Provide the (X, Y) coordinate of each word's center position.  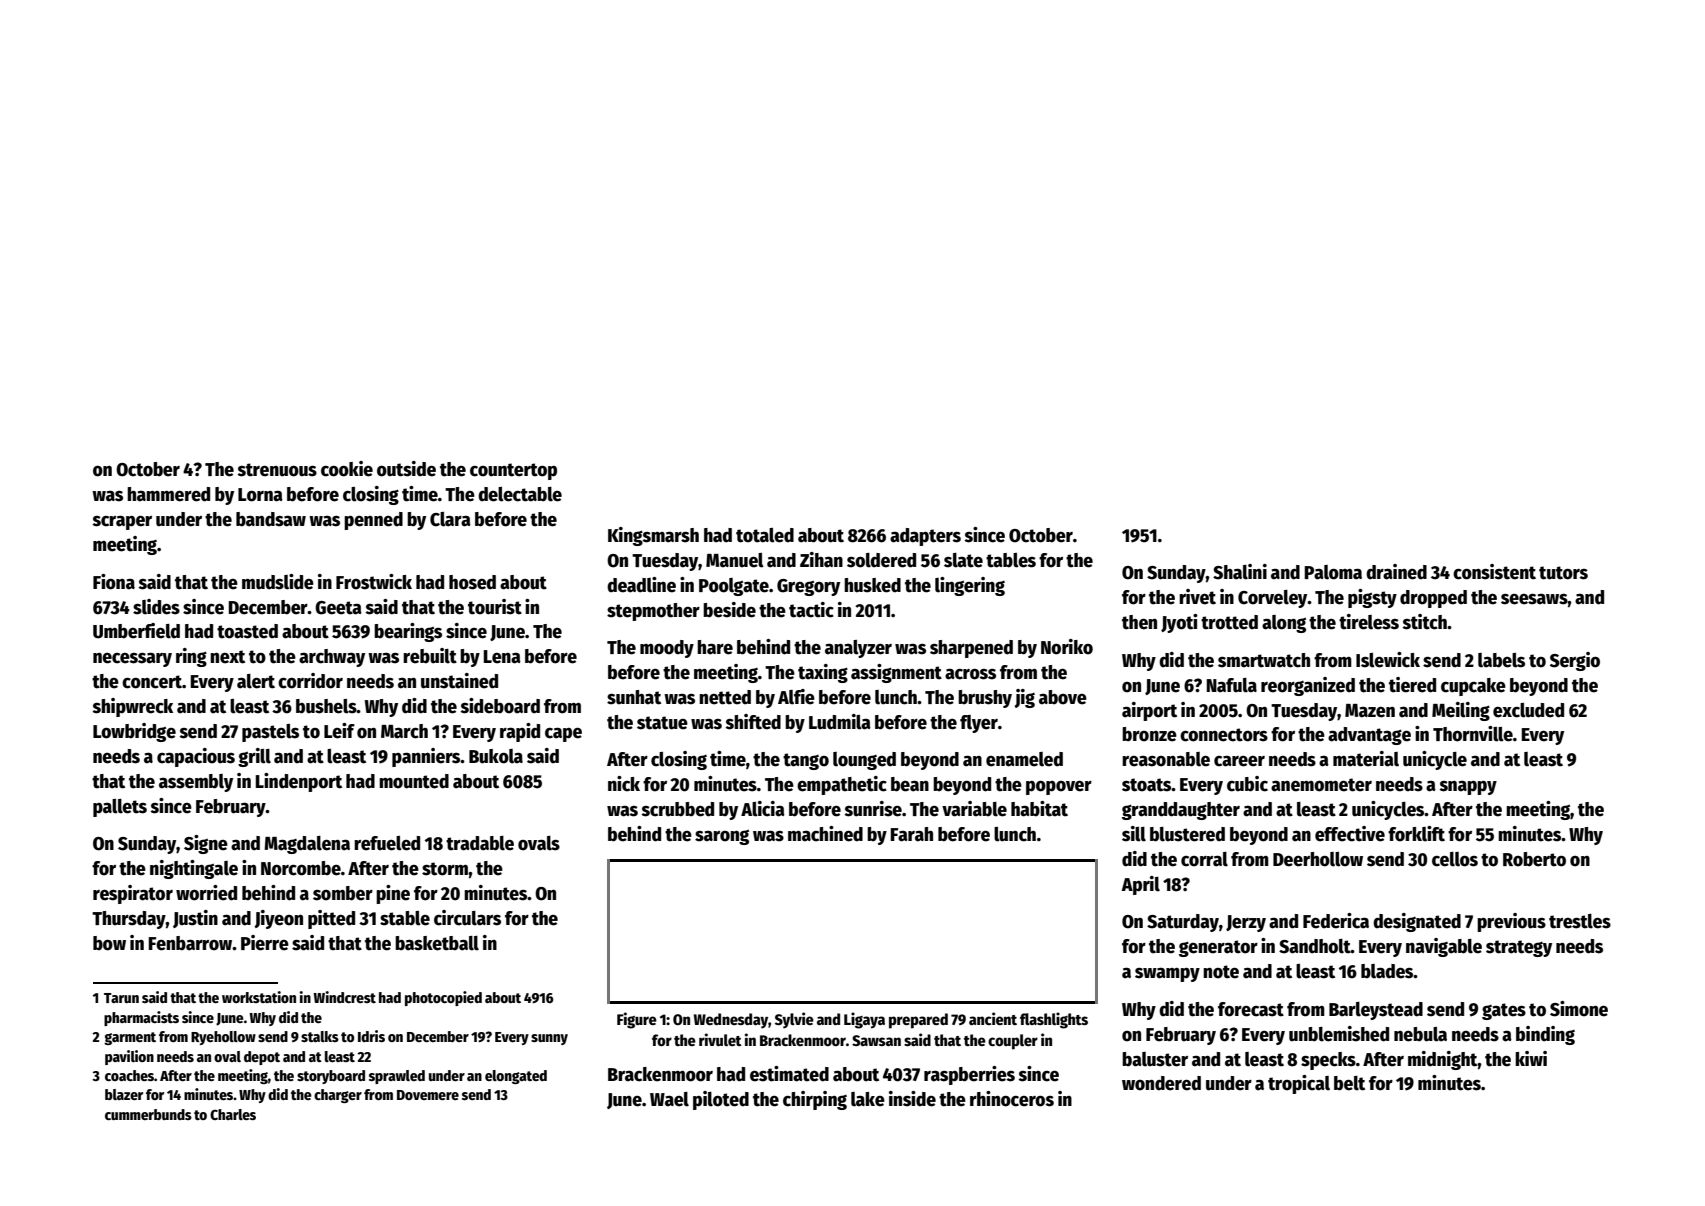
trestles (1580, 921)
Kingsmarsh (653, 536)
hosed (472, 582)
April (1140, 885)
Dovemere (428, 1095)
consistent (1494, 572)
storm (445, 869)
